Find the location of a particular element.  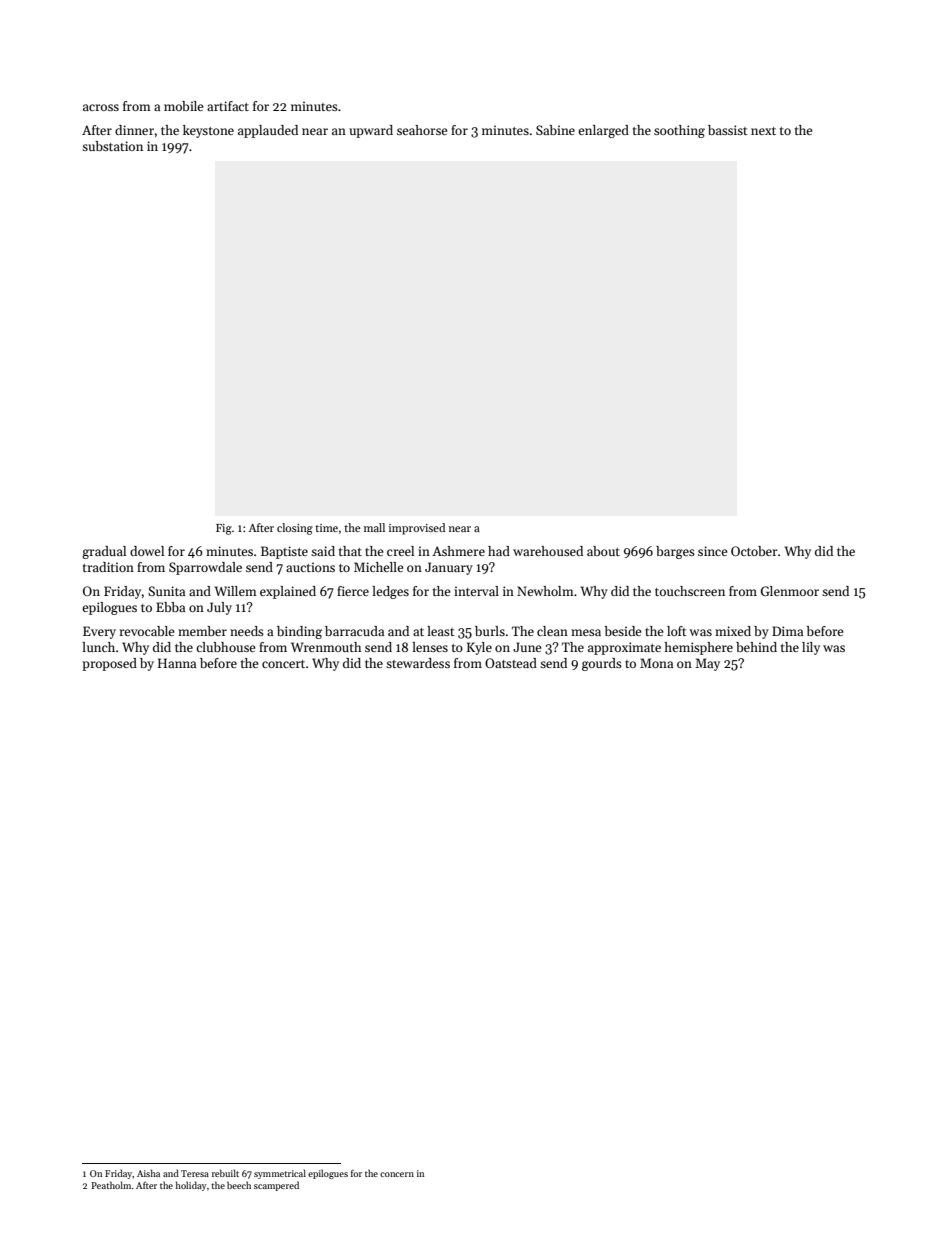

October is located at coordinates (754, 551).
